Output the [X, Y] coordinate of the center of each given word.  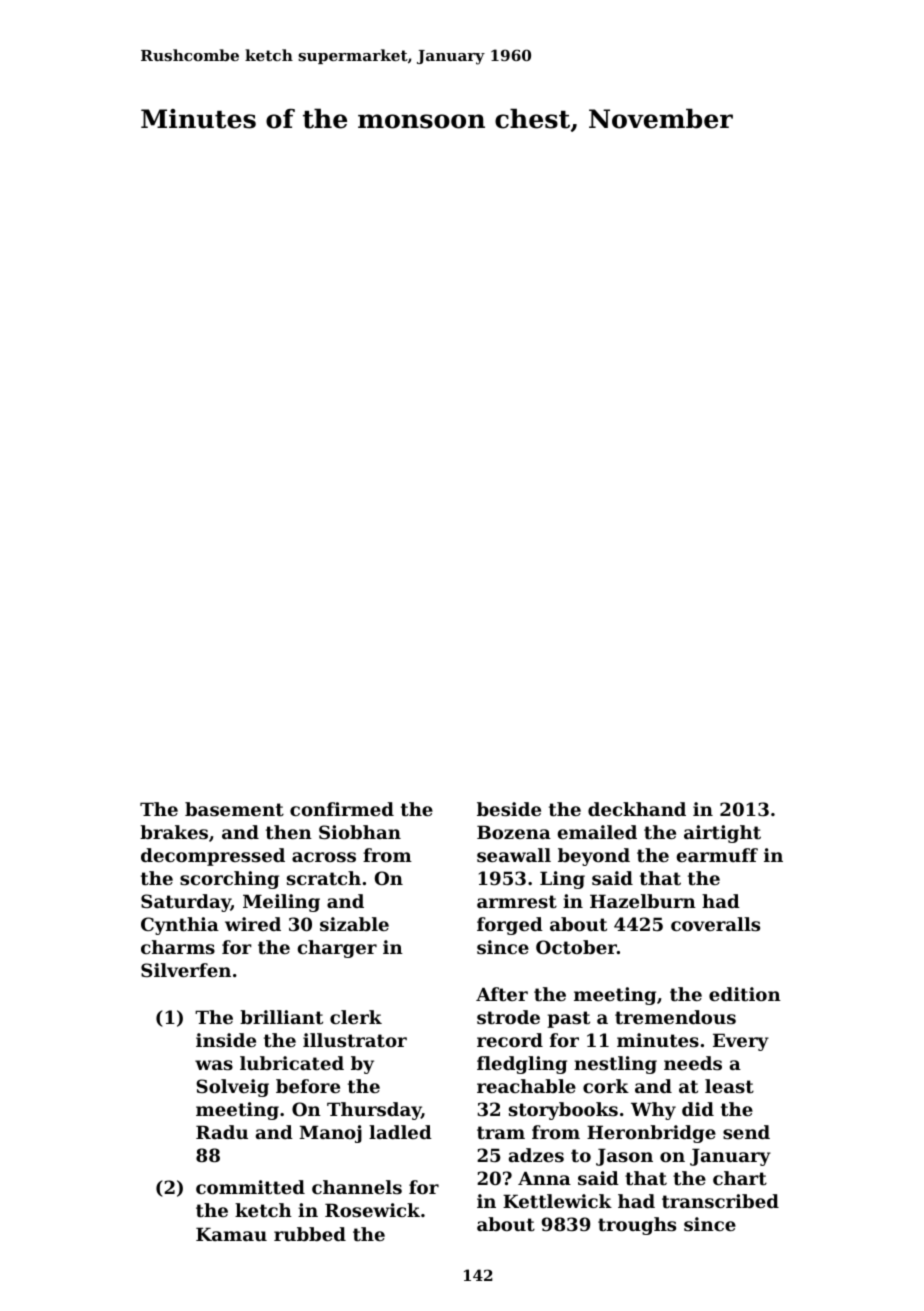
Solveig [232, 1088]
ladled [400, 1132]
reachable [526, 1086]
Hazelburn [643, 901]
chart [740, 1178]
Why [653, 1111]
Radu [222, 1132]
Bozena [514, 832]
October [576, 947]
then [289, 832]
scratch [324, 878]
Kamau [231, 1234]
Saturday [186, 903]
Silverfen [186, 970]
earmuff [717, 855]
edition [745, 994]
